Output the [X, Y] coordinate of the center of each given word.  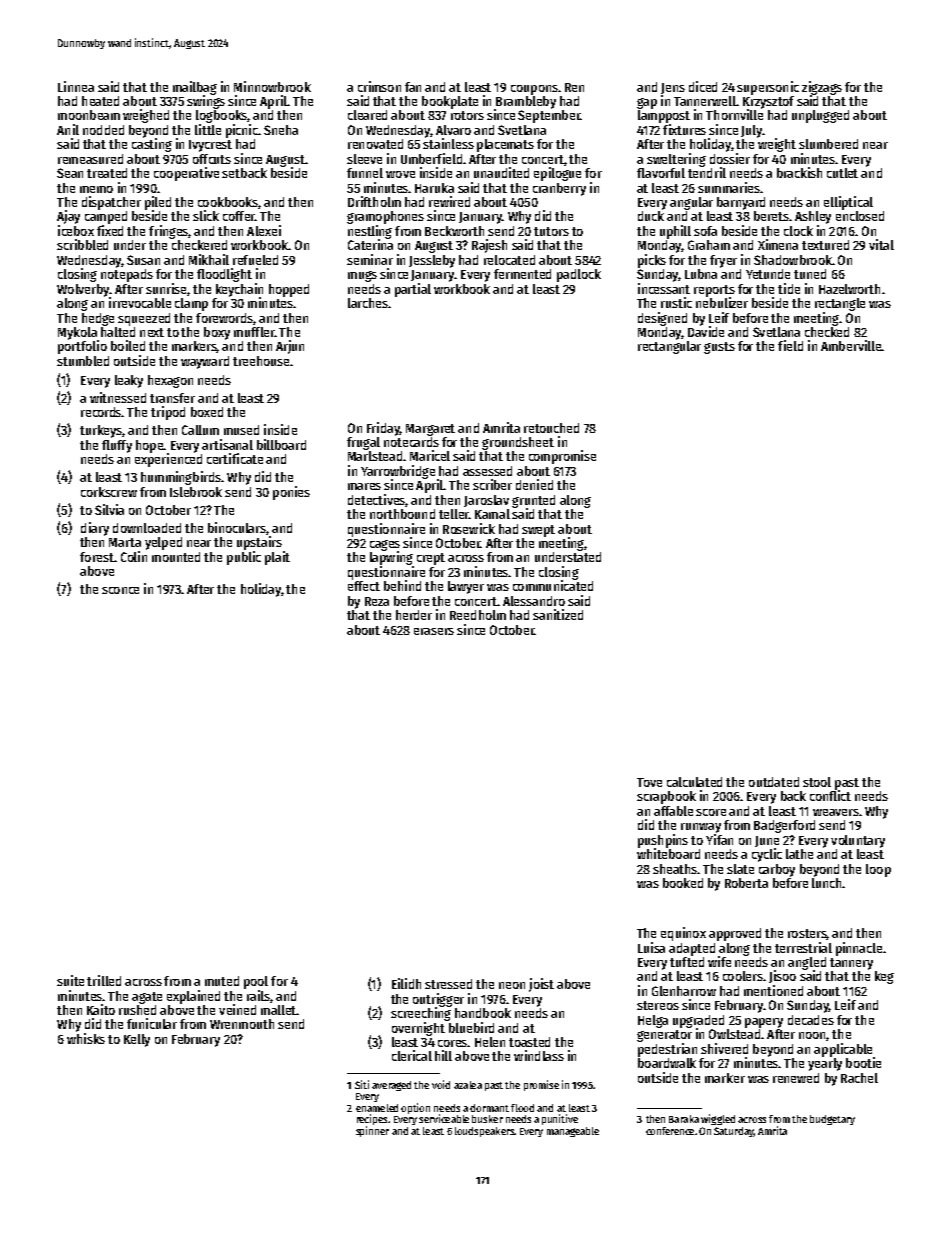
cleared [367, 115]
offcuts [212, 159]
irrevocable [140, 302]
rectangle [840, 304]
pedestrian [667, 1050]
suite [70, 980]
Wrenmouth [242, 1024]
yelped [163, 543]
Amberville [851, 345]
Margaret [430, 430]
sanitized [558, 614]
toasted [529, 1042]
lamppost [664, 116]
